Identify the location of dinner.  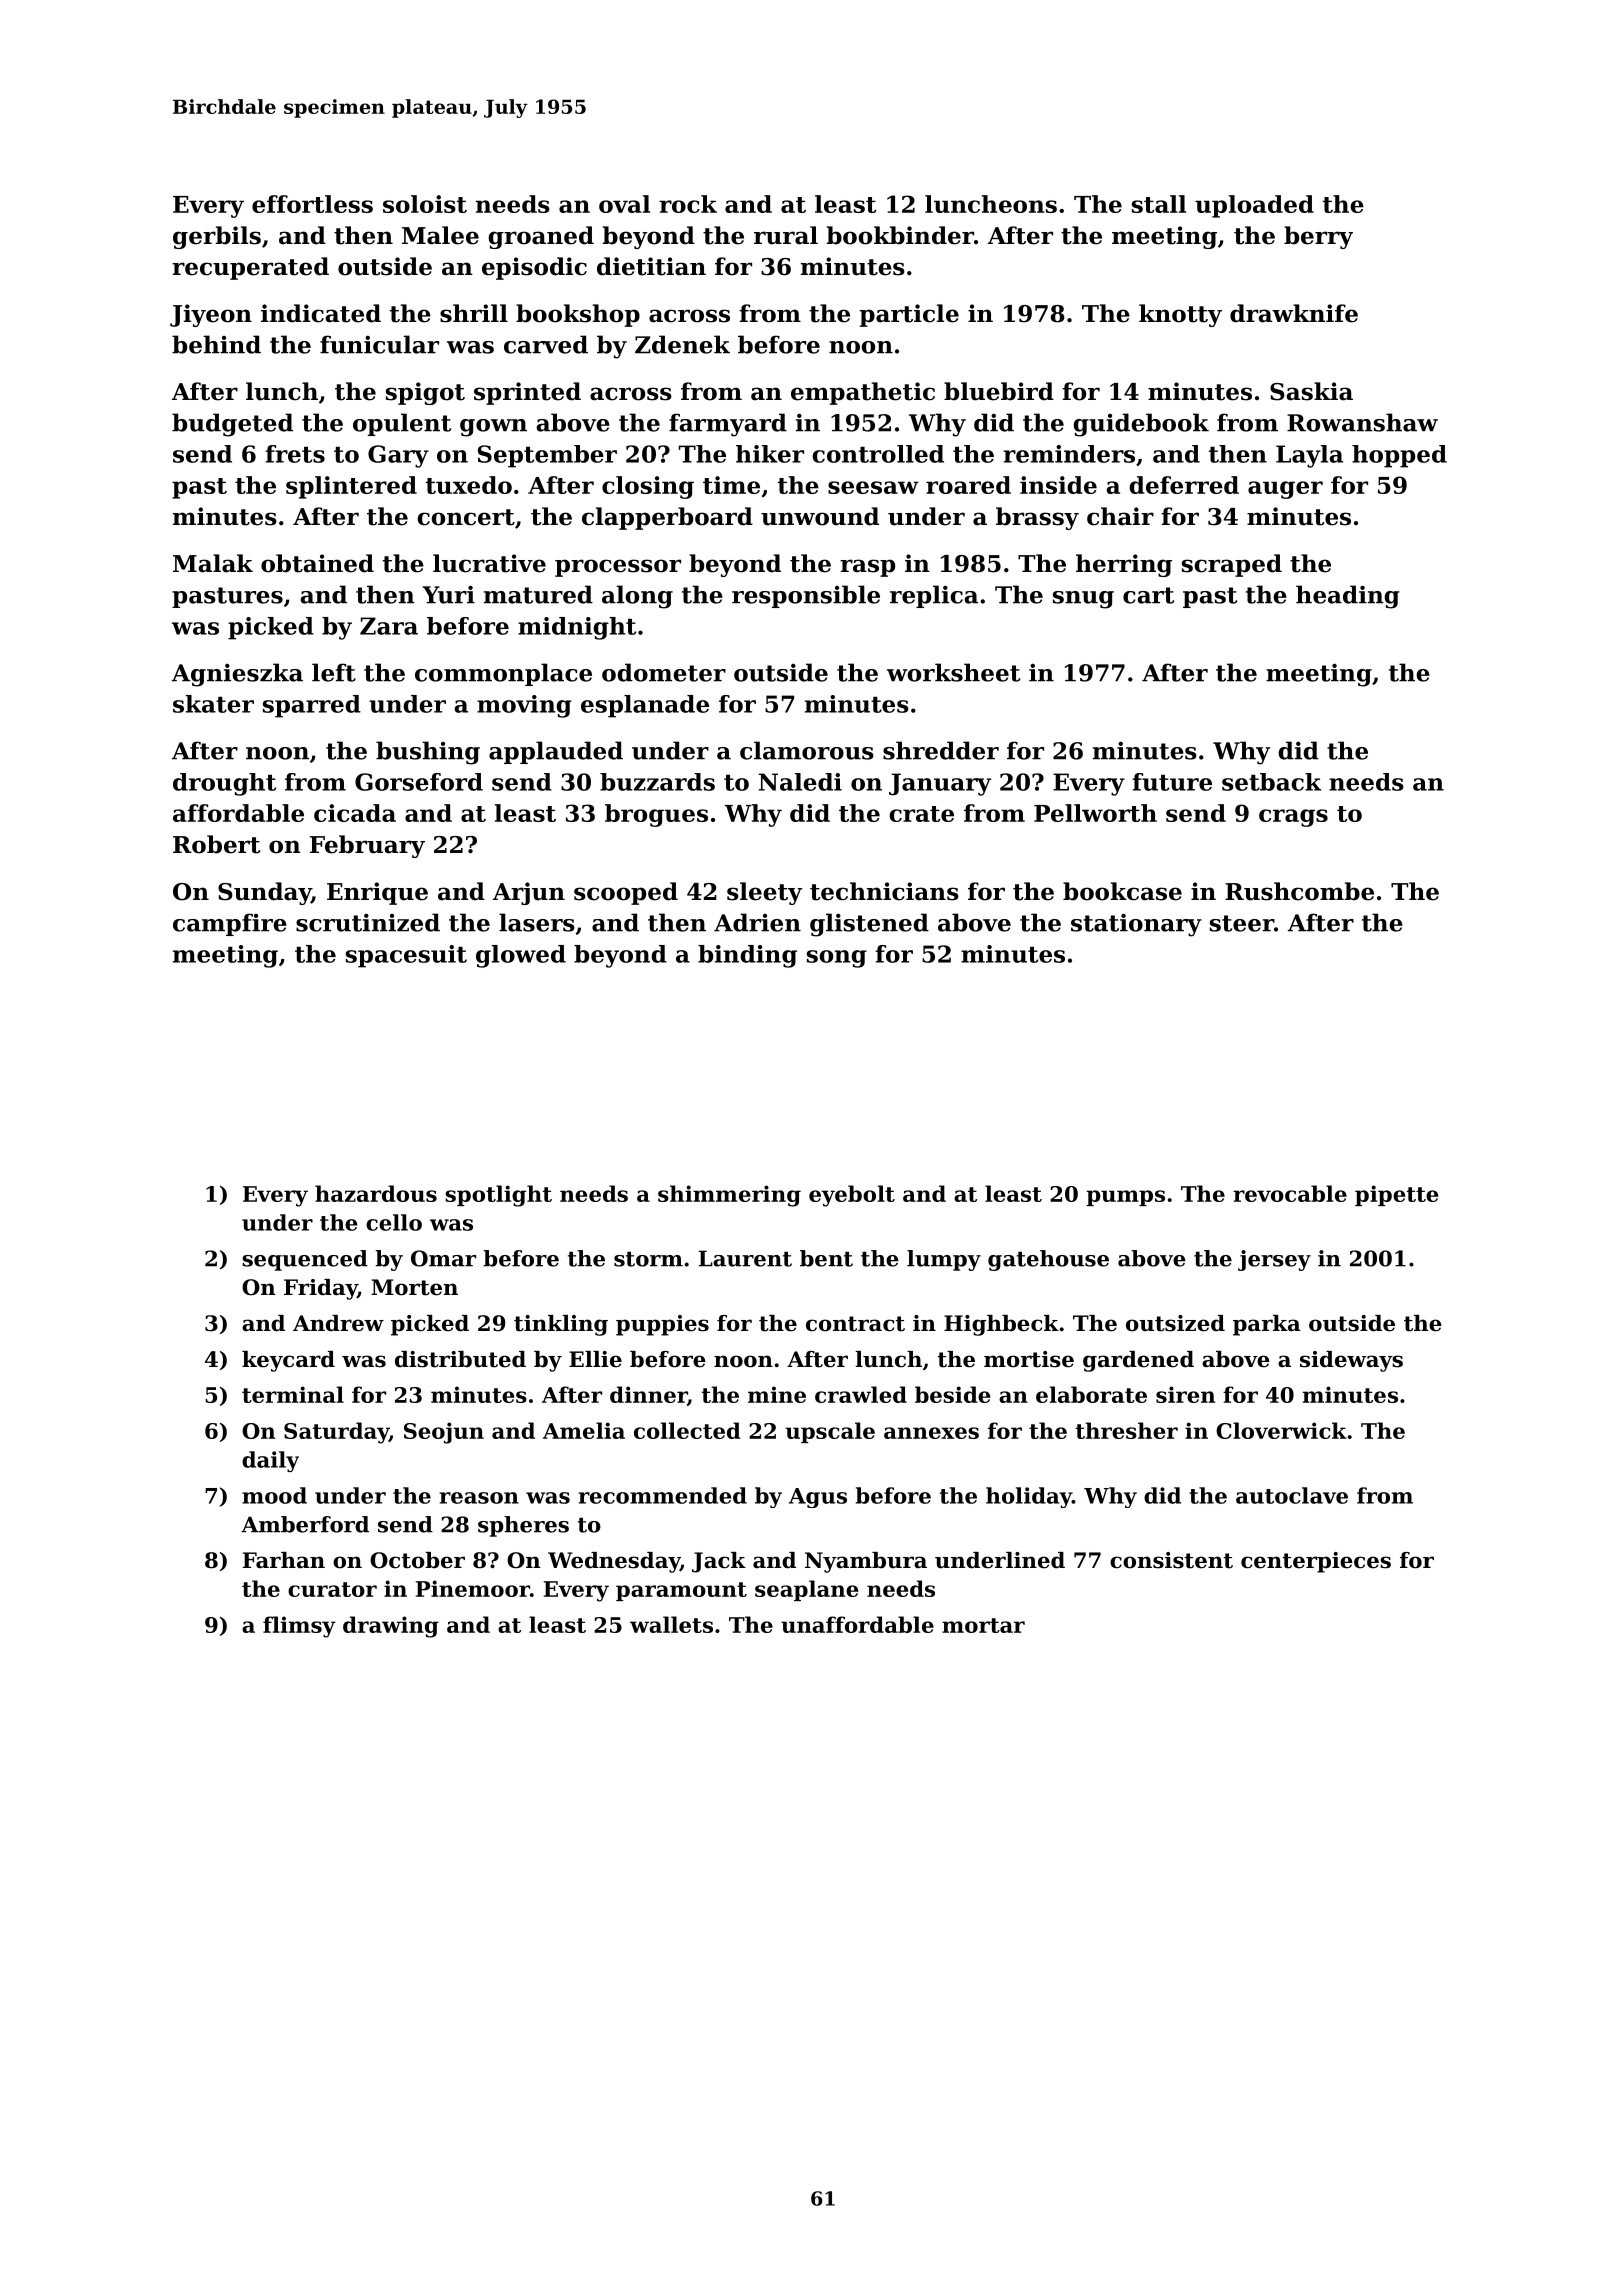
(648, 1394).
